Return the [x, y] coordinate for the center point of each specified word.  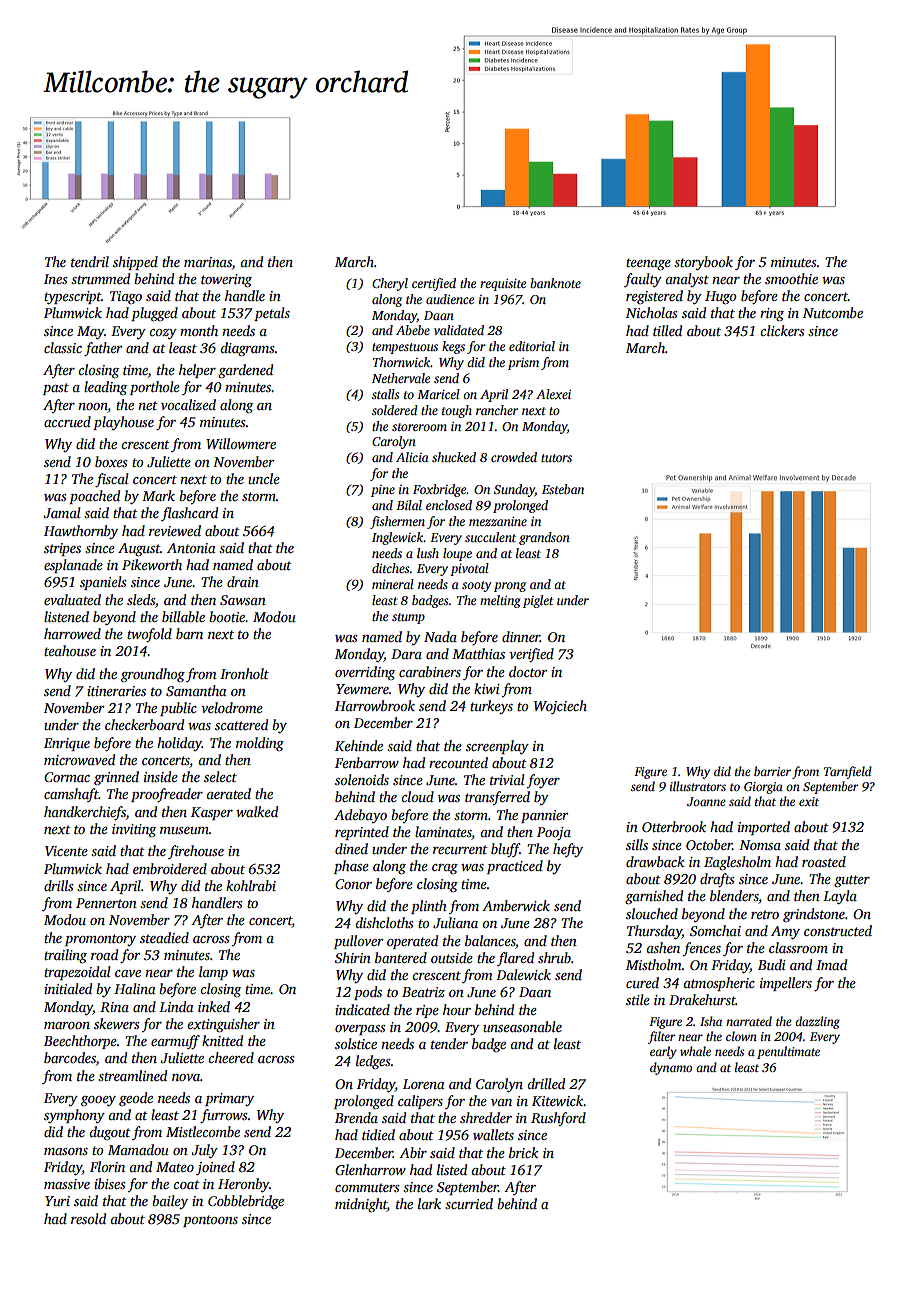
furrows [224, 1116]
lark [429, 1203]
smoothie [791, 278]
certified [434, 284]
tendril [90, 261]
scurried [469, 1203]
